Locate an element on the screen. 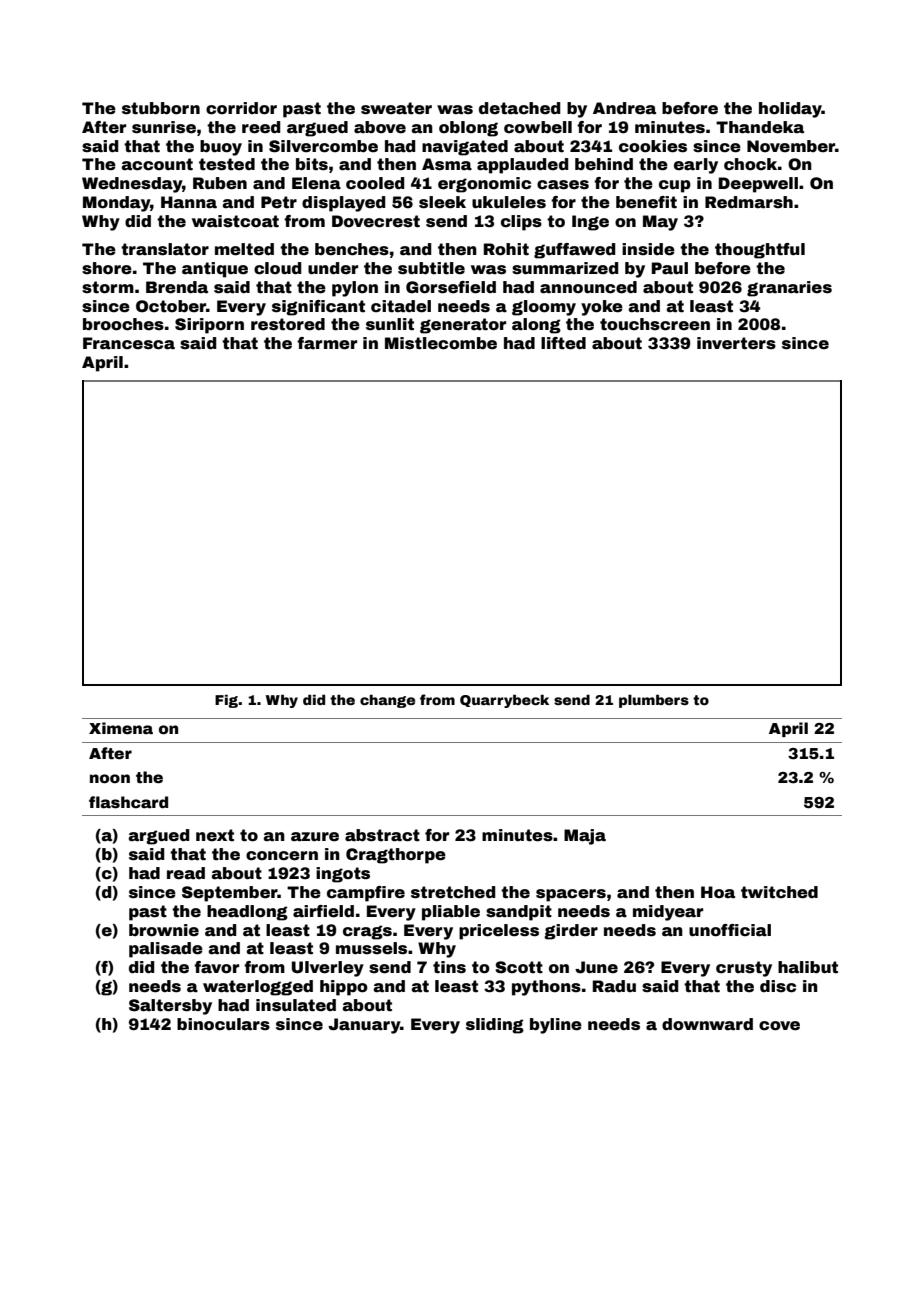 This screenshot has height=1314, width=924. Gorsefield is located at coordinates (451, 287).
